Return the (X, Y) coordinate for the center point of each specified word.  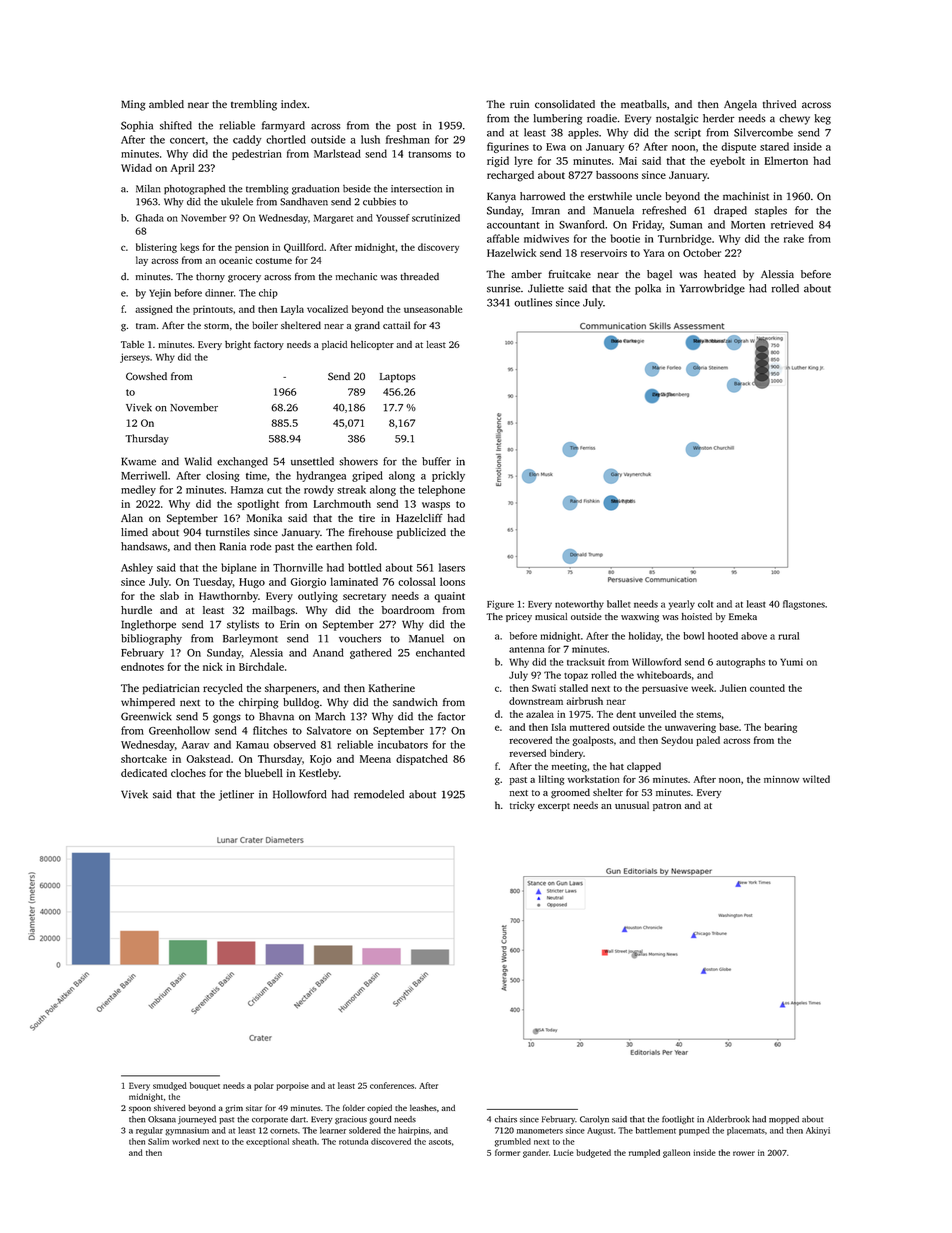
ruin (519, 104)
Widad (136, 168)
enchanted (440, 652)
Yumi (791, 662)
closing (222, 476)
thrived (779, 104)
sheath (304, 1141)
